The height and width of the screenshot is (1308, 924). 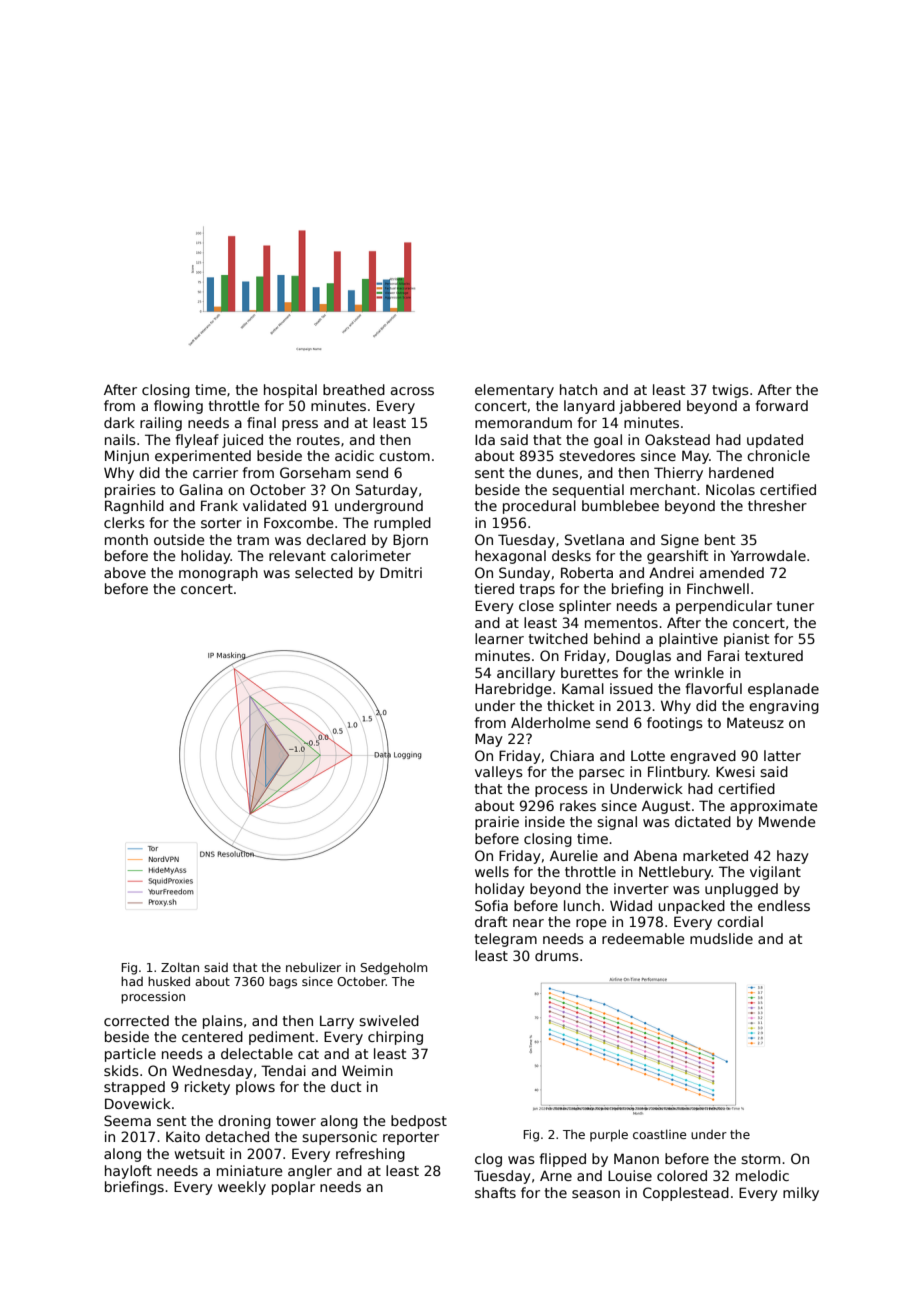 I want to click on marketed, so click(x=715, y=855).
